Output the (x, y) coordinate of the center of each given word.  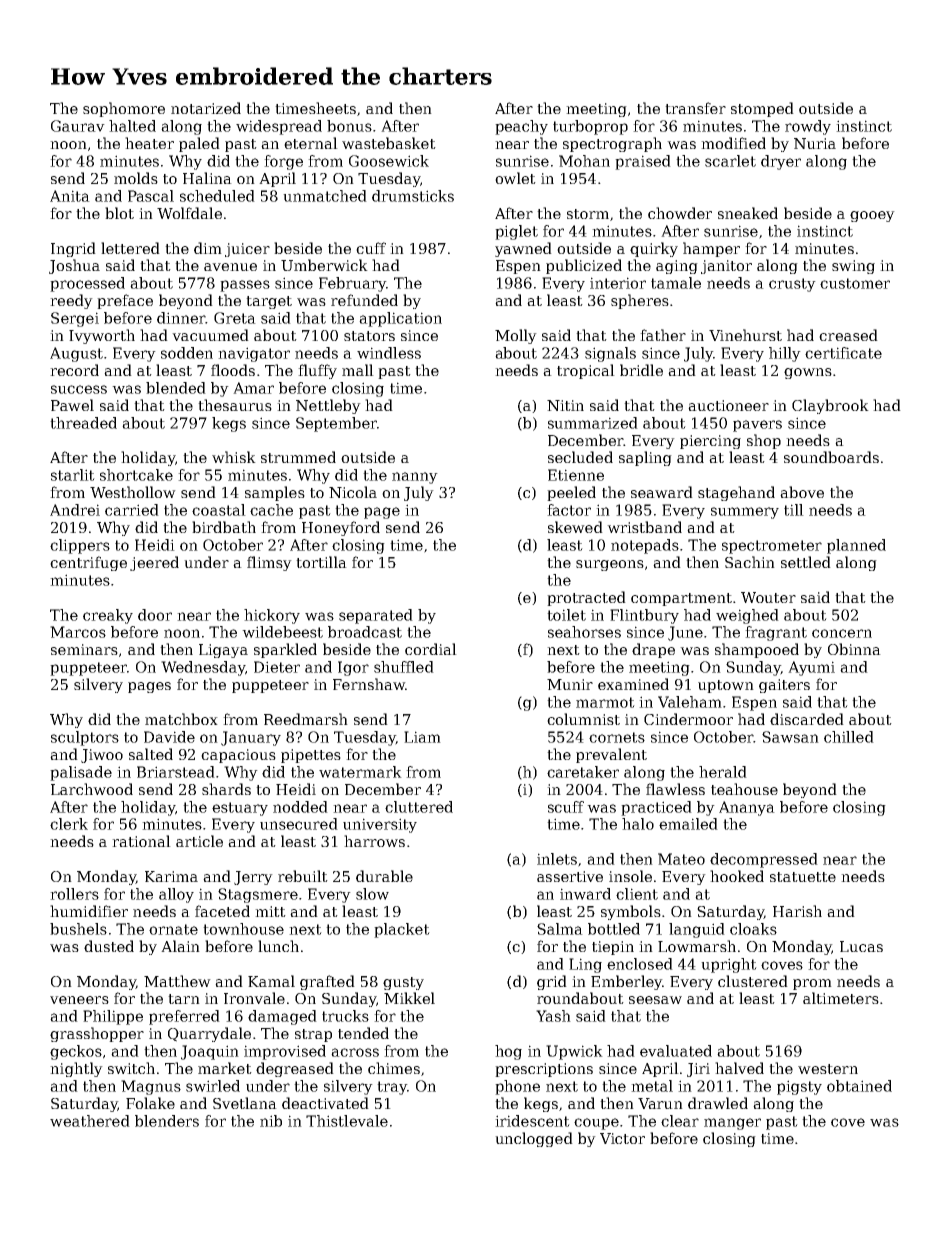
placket (402, 930)
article (199, 841)
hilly (785, 354)
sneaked (748, 213)
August (76, 354)
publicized (584, 266)
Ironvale (254, 998)
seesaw (655, 1000)
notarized (206, 108)
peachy (521, 127)
